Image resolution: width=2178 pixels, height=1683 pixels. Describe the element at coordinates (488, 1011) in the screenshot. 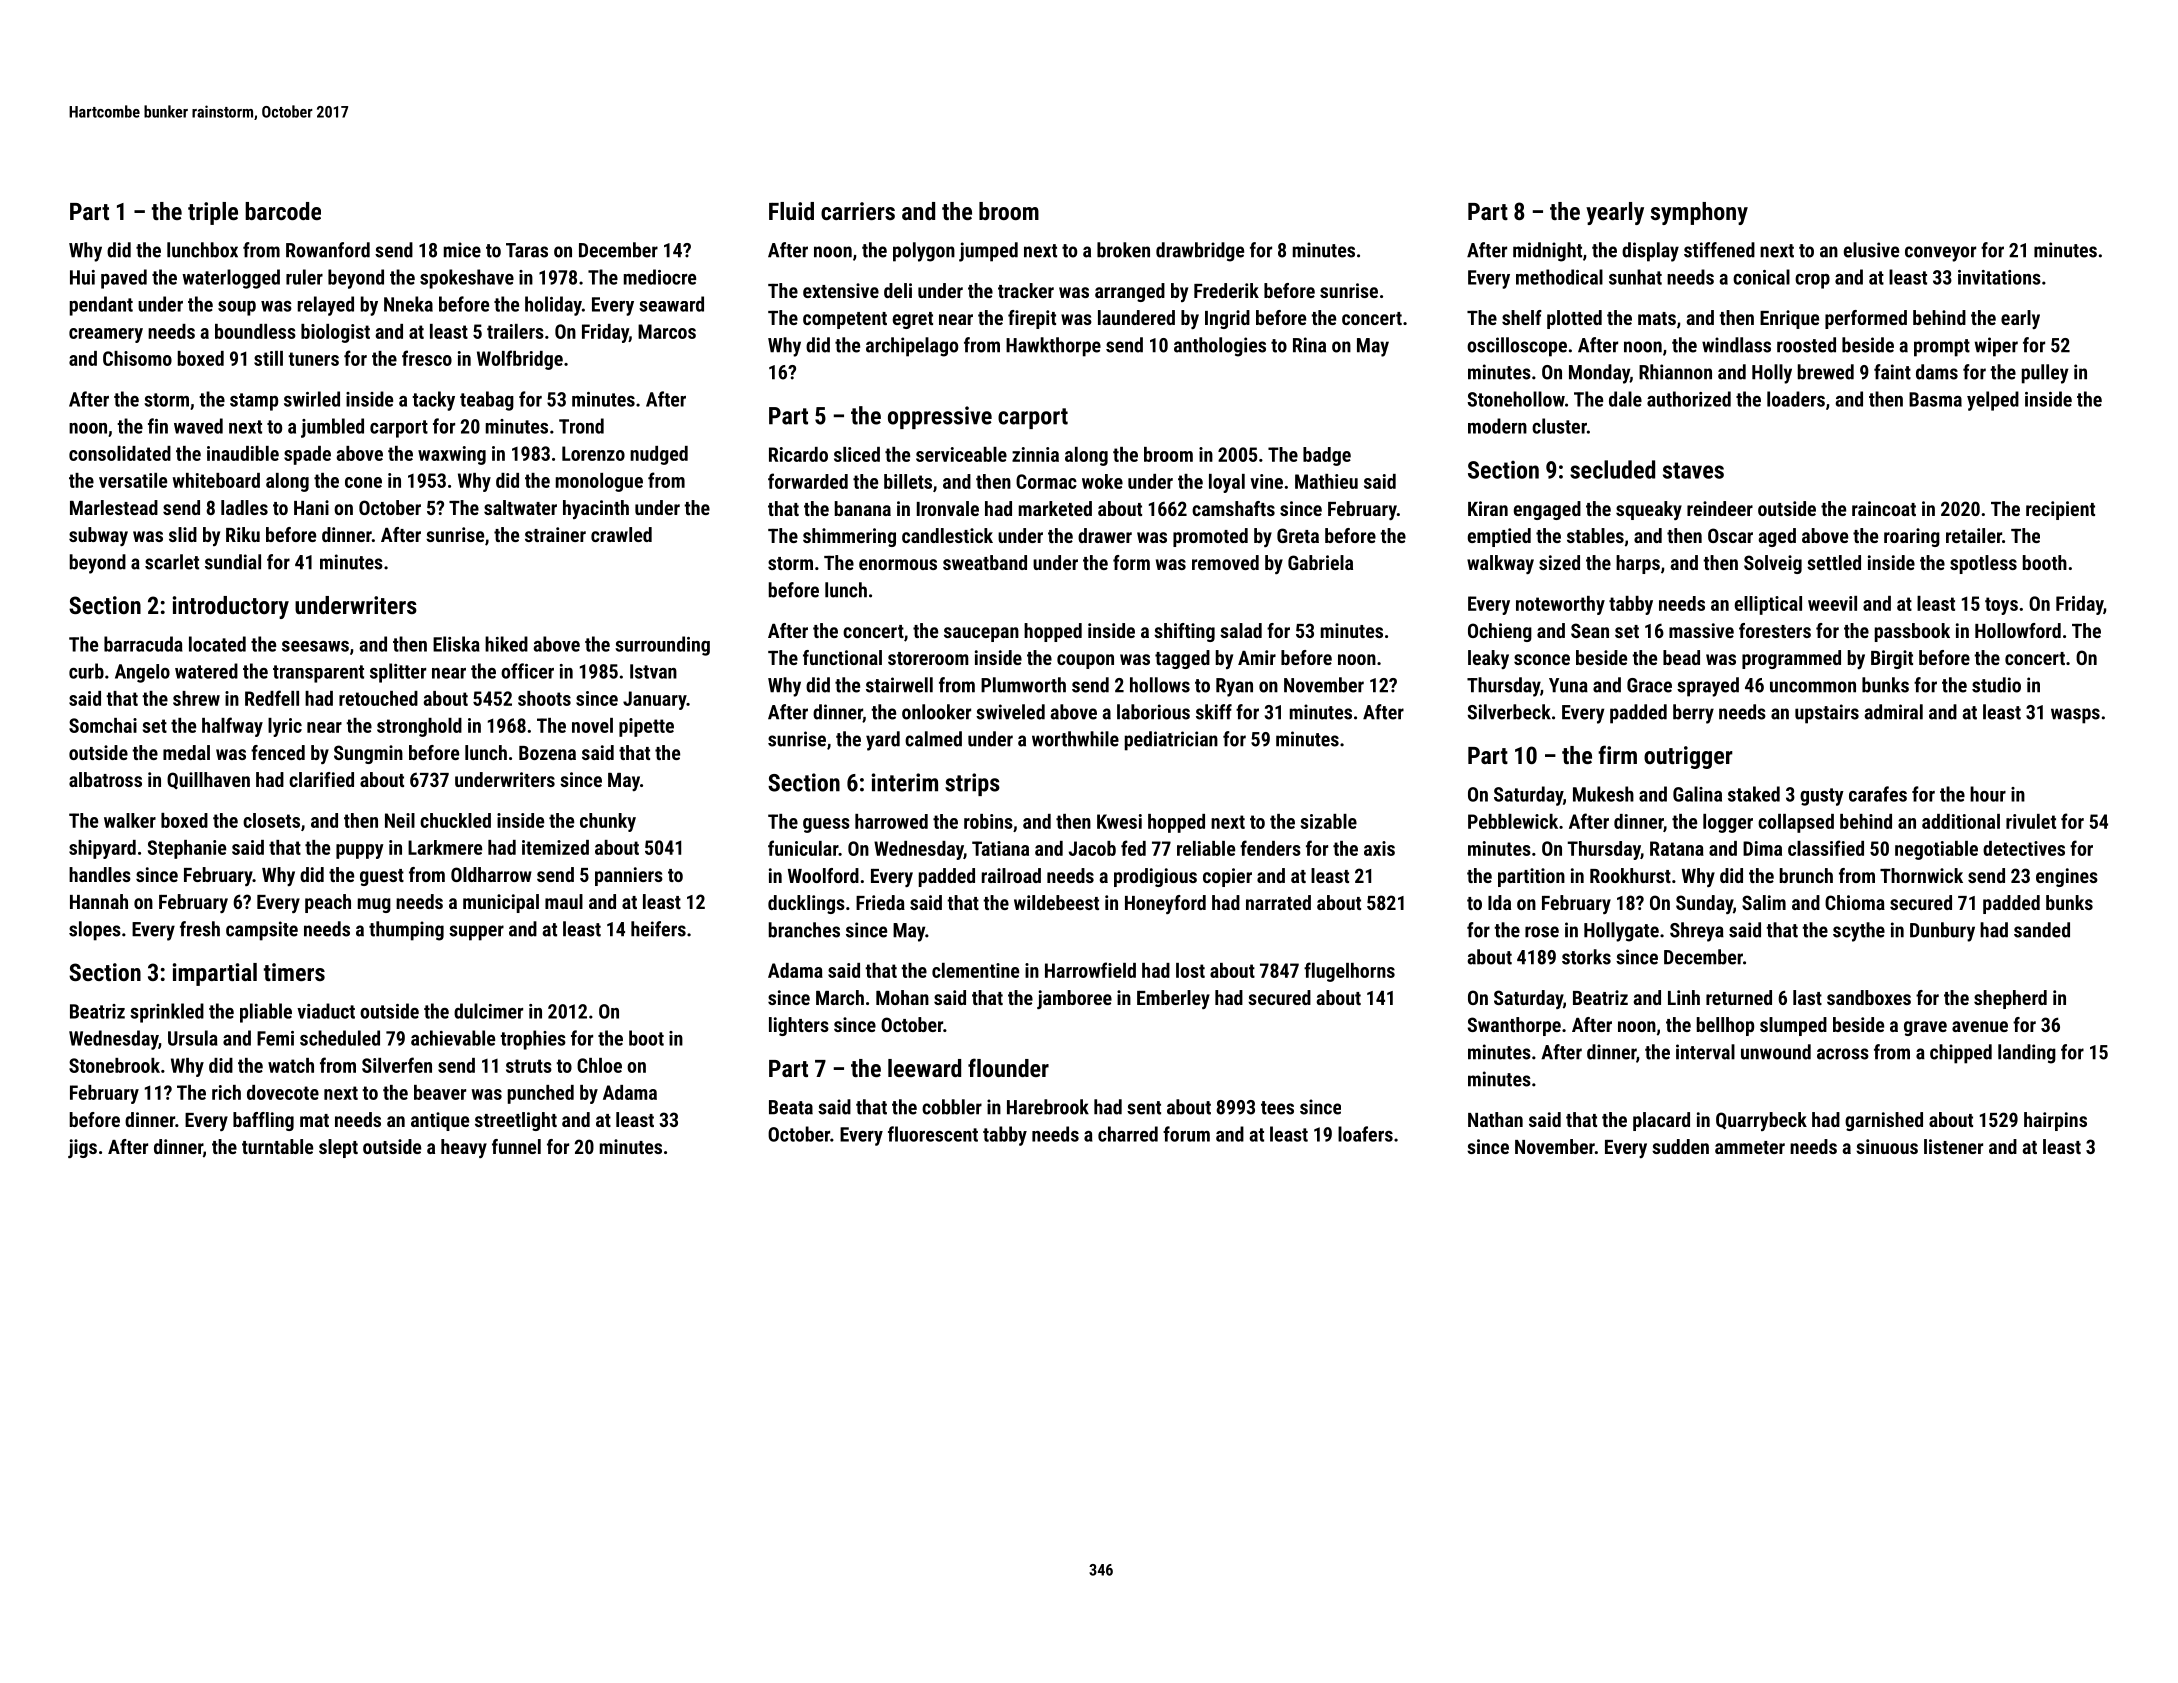

I see `dulcimer` at that location.
